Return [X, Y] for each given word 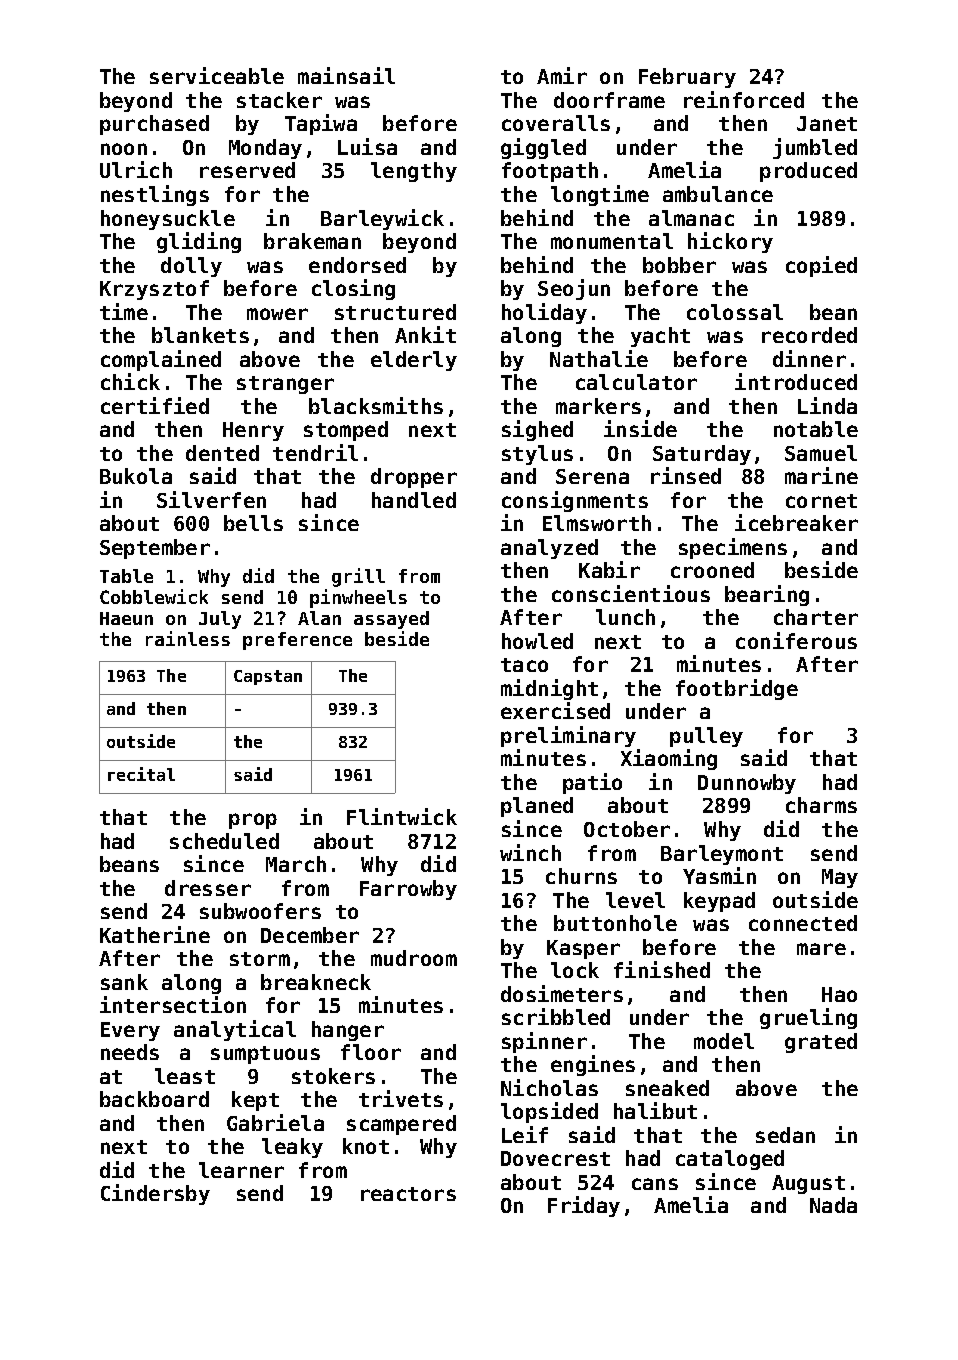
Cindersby [155, 1194]
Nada [833, 1205]
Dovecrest [555, 1158]
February [687, 78]
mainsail [346, 75]
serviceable [217, 75]
